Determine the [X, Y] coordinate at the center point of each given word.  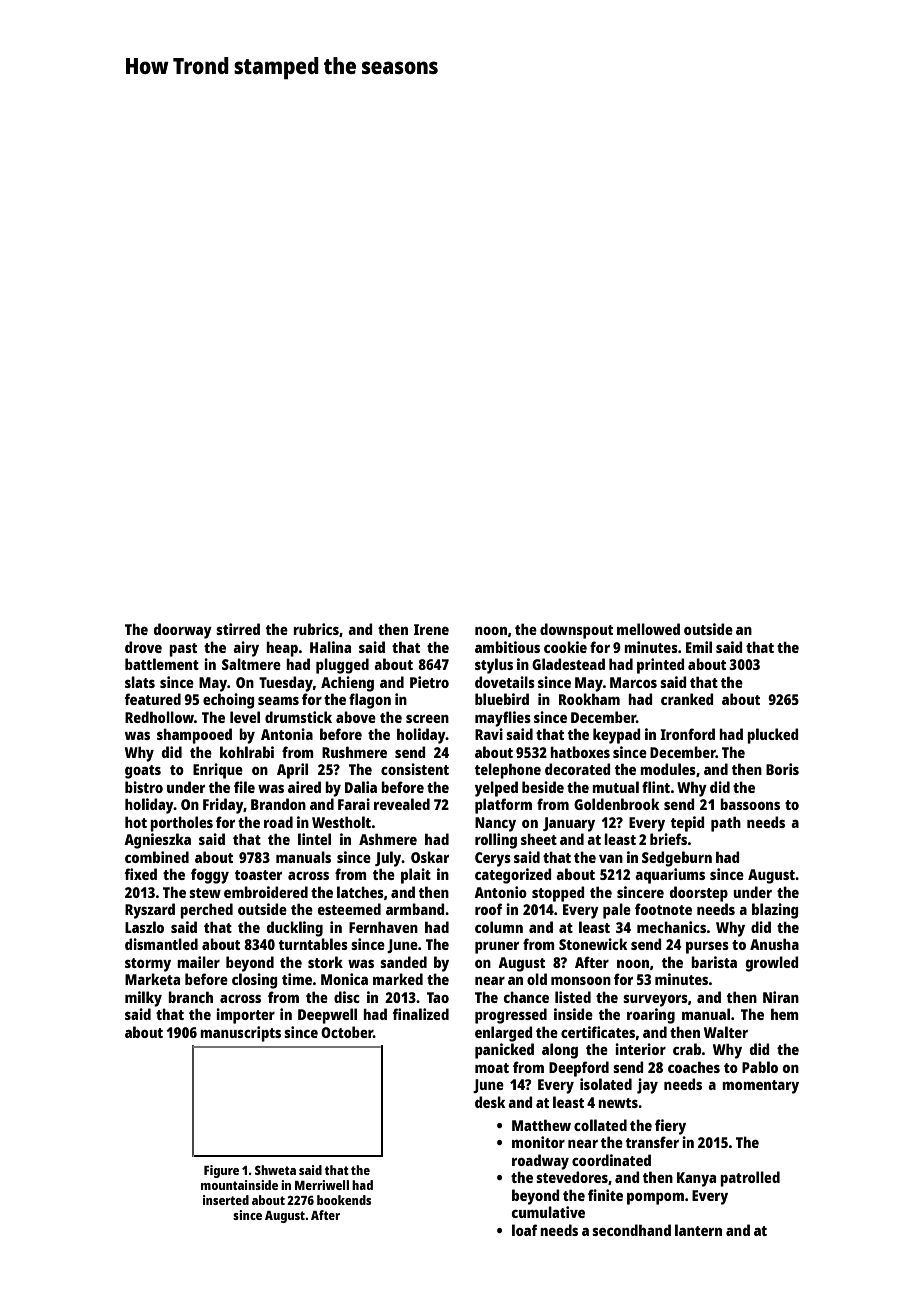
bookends [344, 1200]
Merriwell [322, 1185]
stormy [148, 965]
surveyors [655, 1001]
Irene [431, 629]
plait [416, 876]
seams [278, 701]
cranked [687, 699]
